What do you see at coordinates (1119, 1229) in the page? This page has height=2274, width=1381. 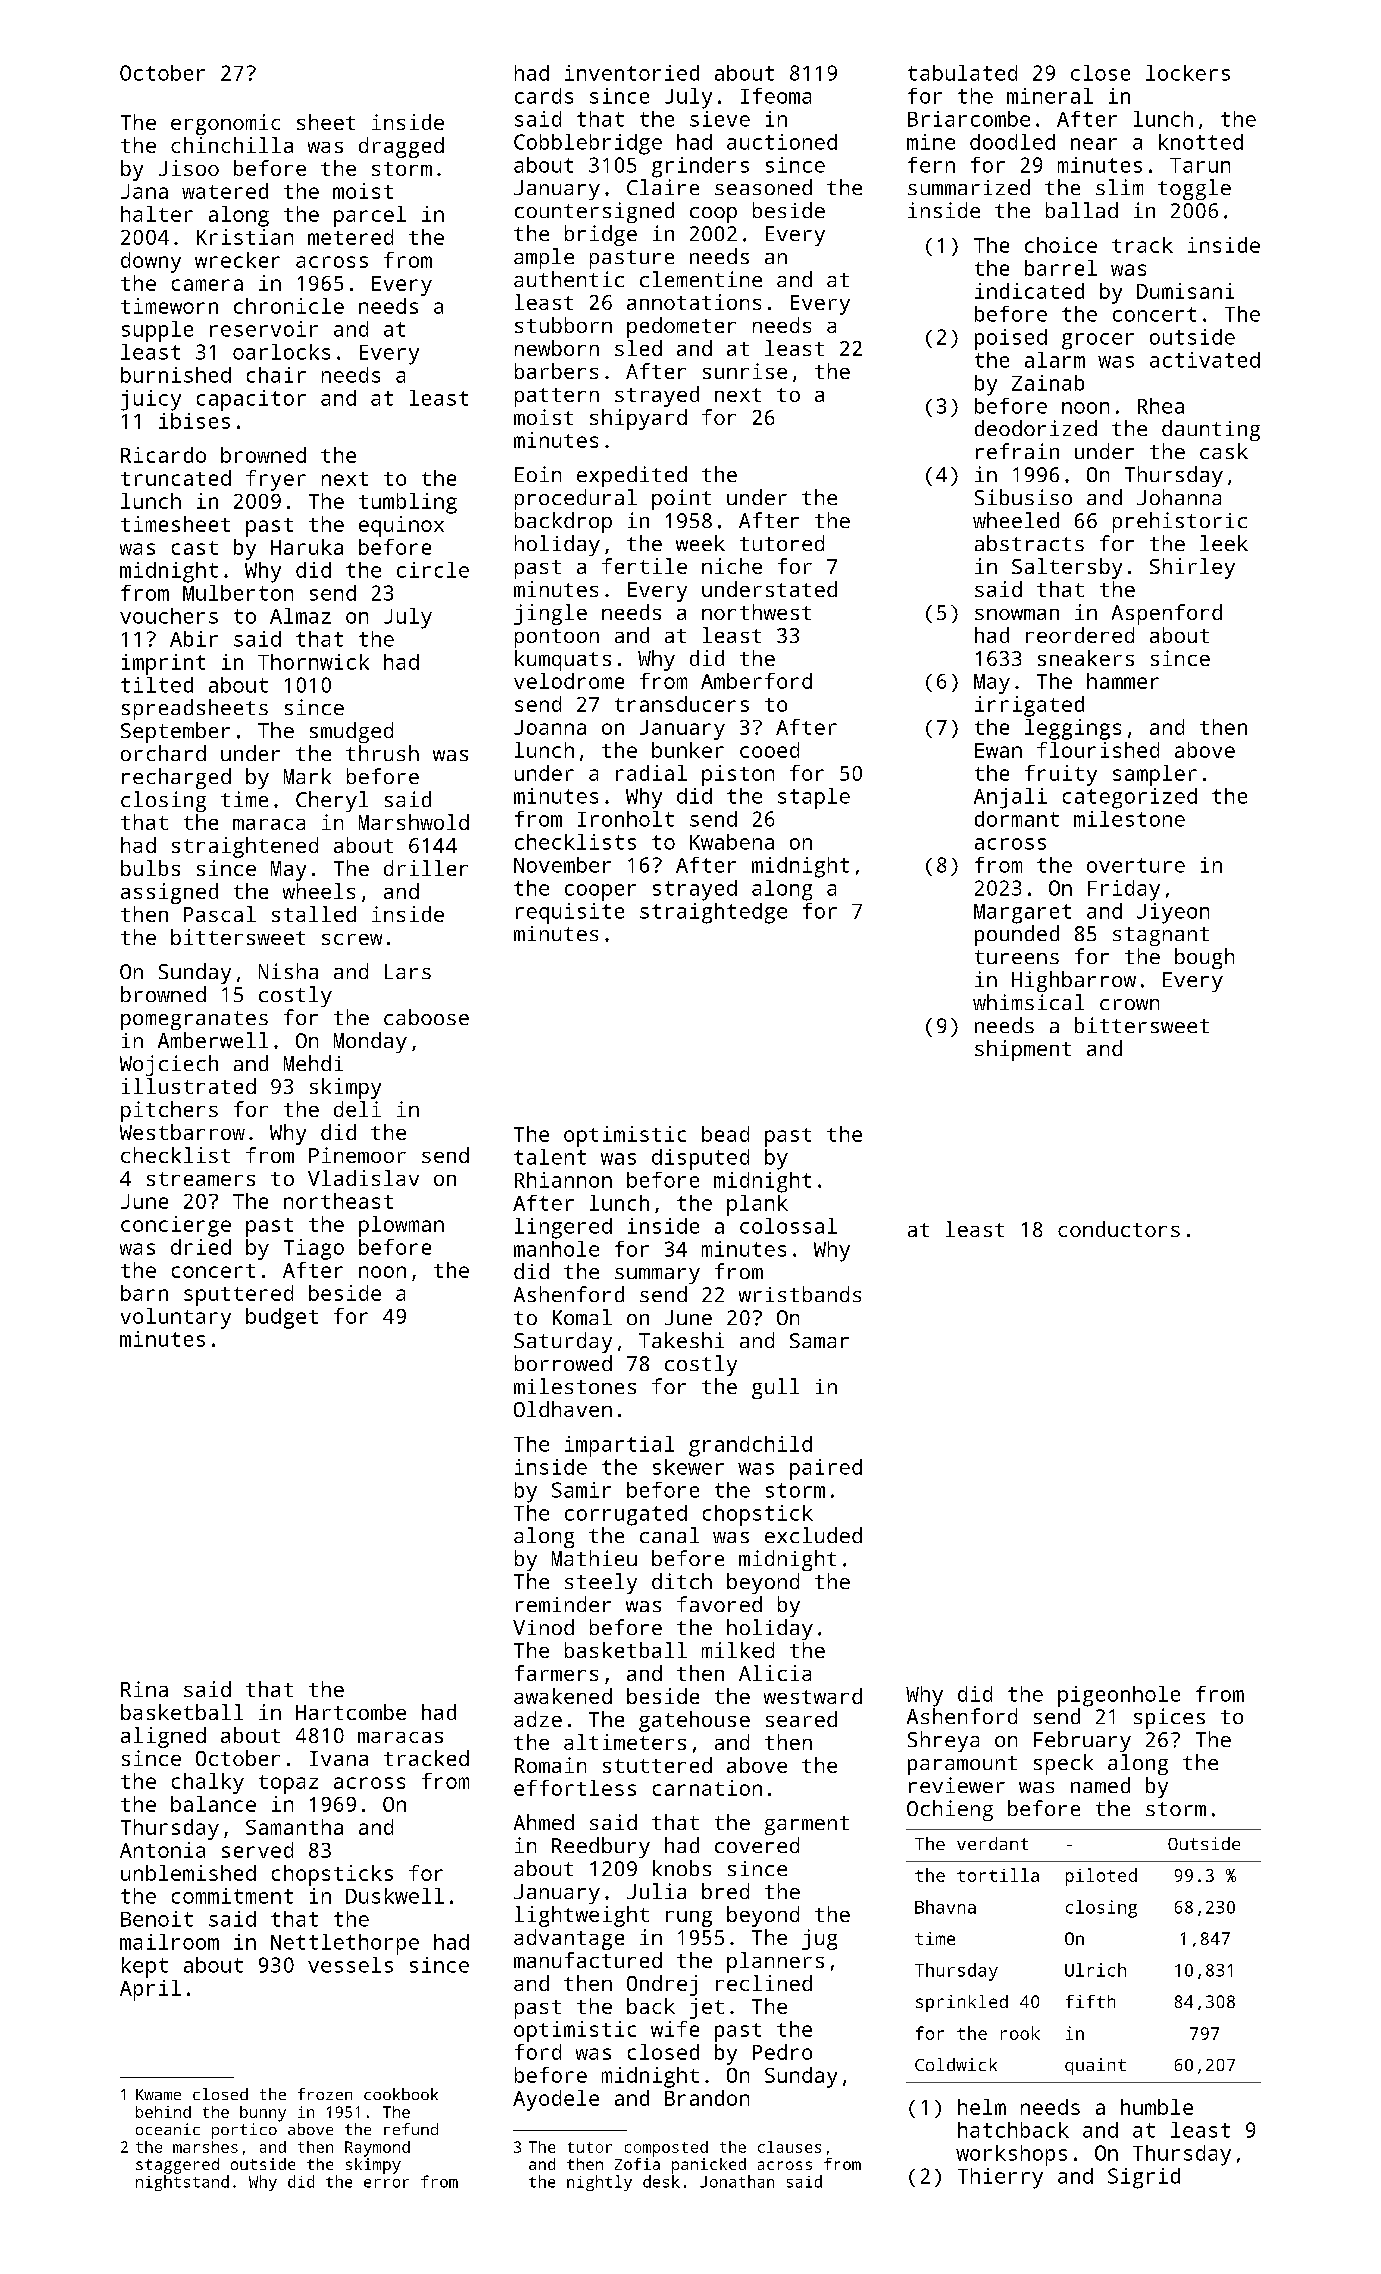 I see `conductors` at bounding box center [1119, 1229].
